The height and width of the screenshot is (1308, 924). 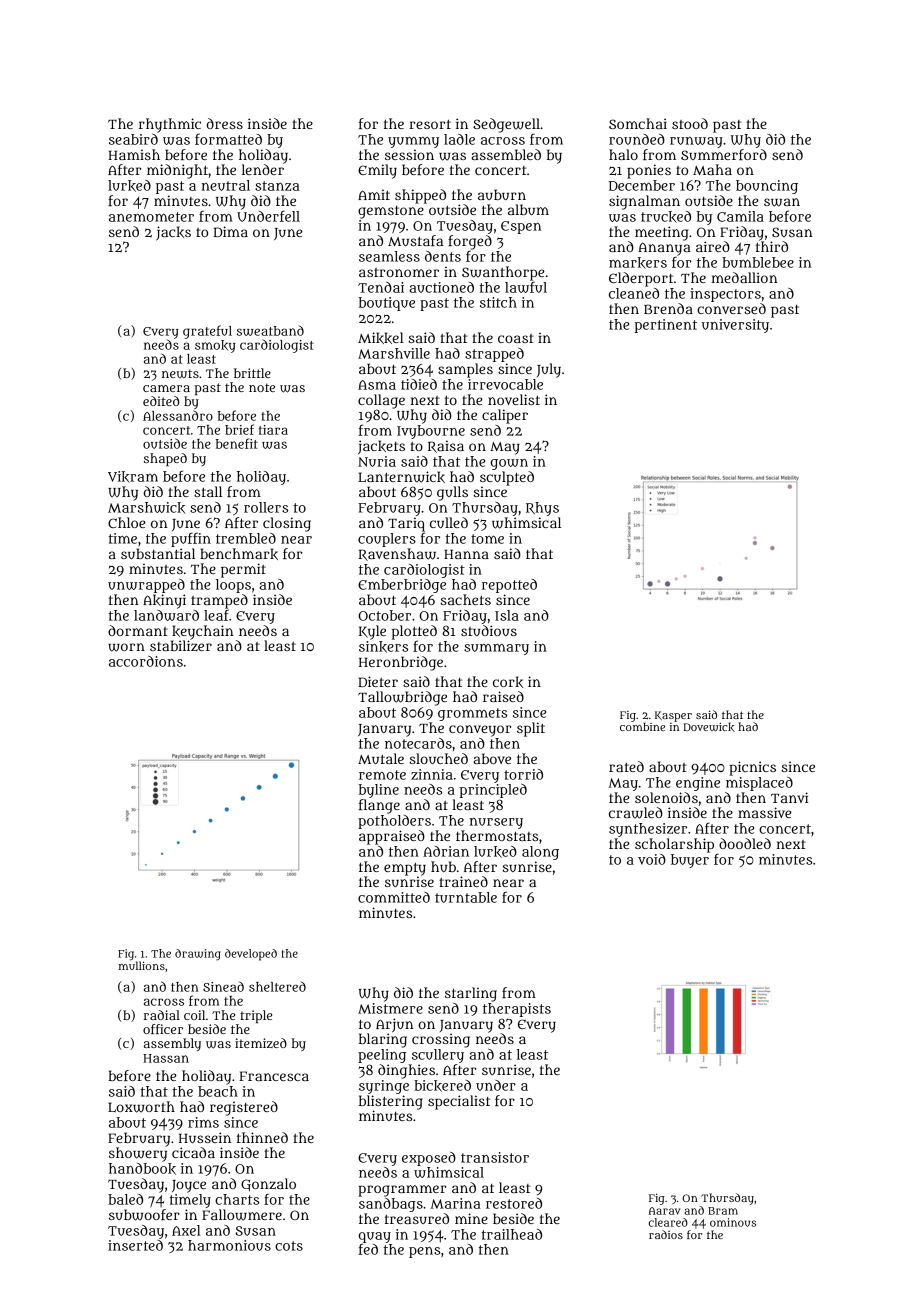 I want to click on programmer, so click(x=402, y=1191).
